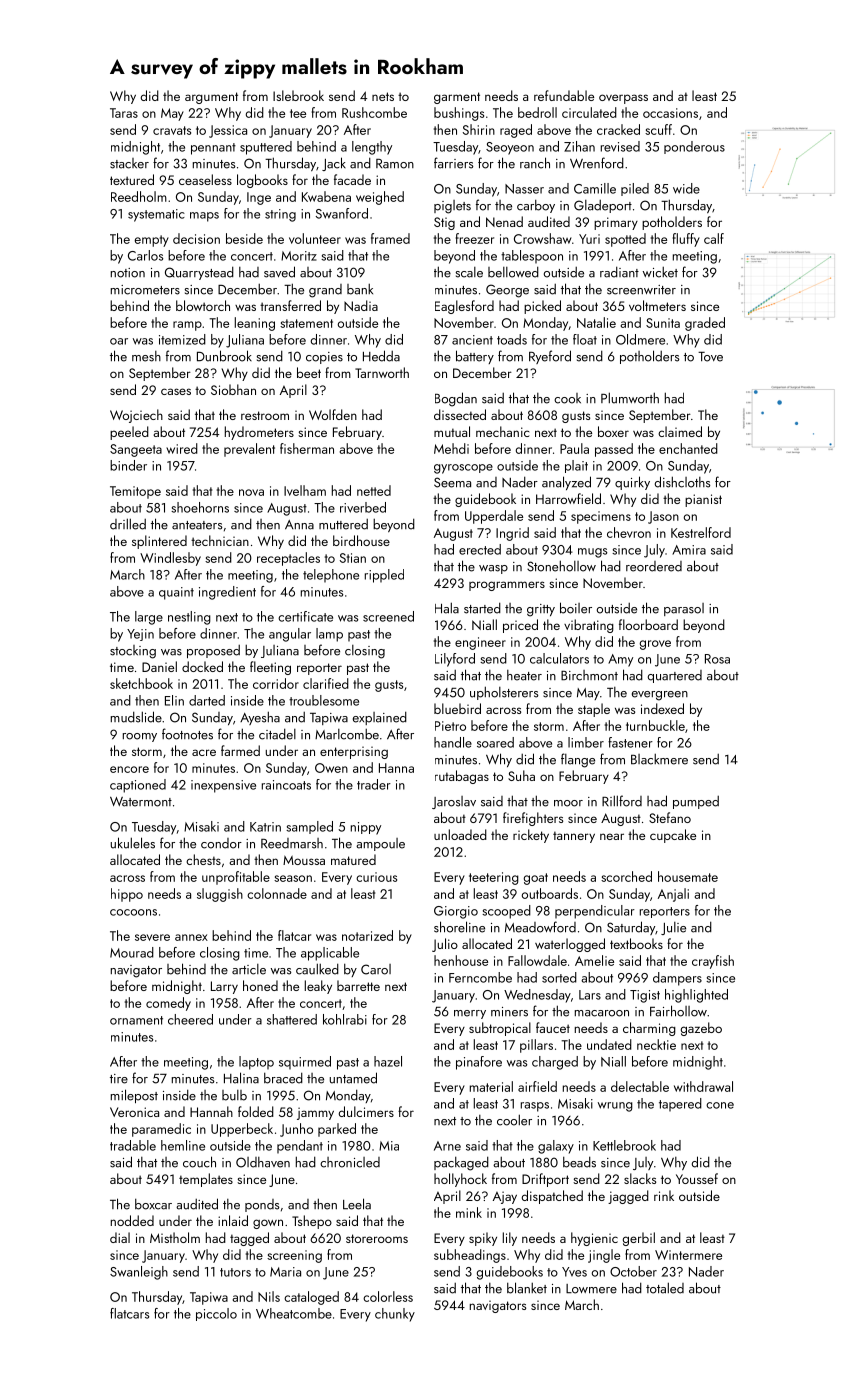 The image size is (849, 1400). I want to click on Marlcombe, so click(347, 734).
